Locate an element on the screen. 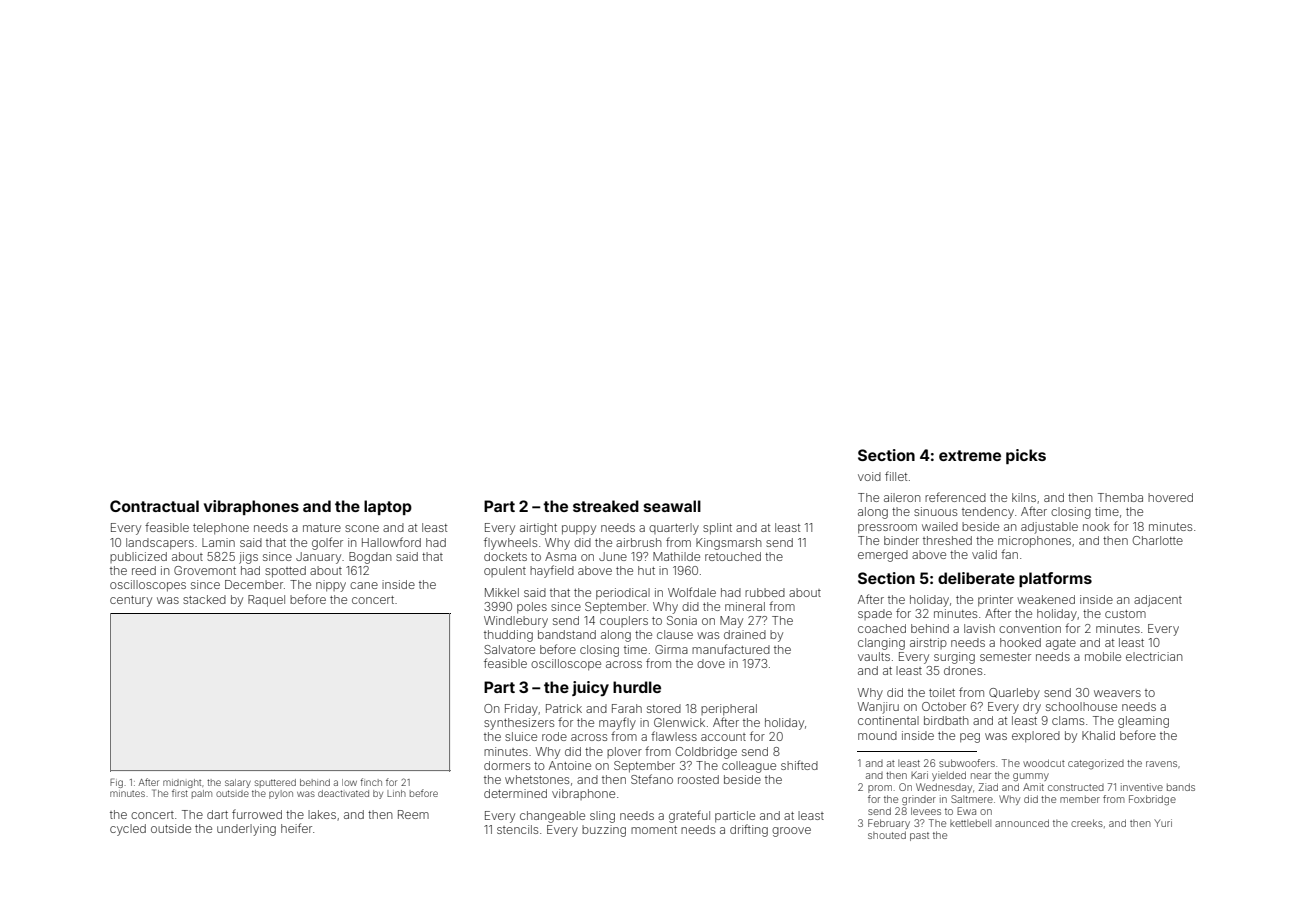 This screenshot has width=1308, height=924. Stefano is located at coordinates (652, 779).
